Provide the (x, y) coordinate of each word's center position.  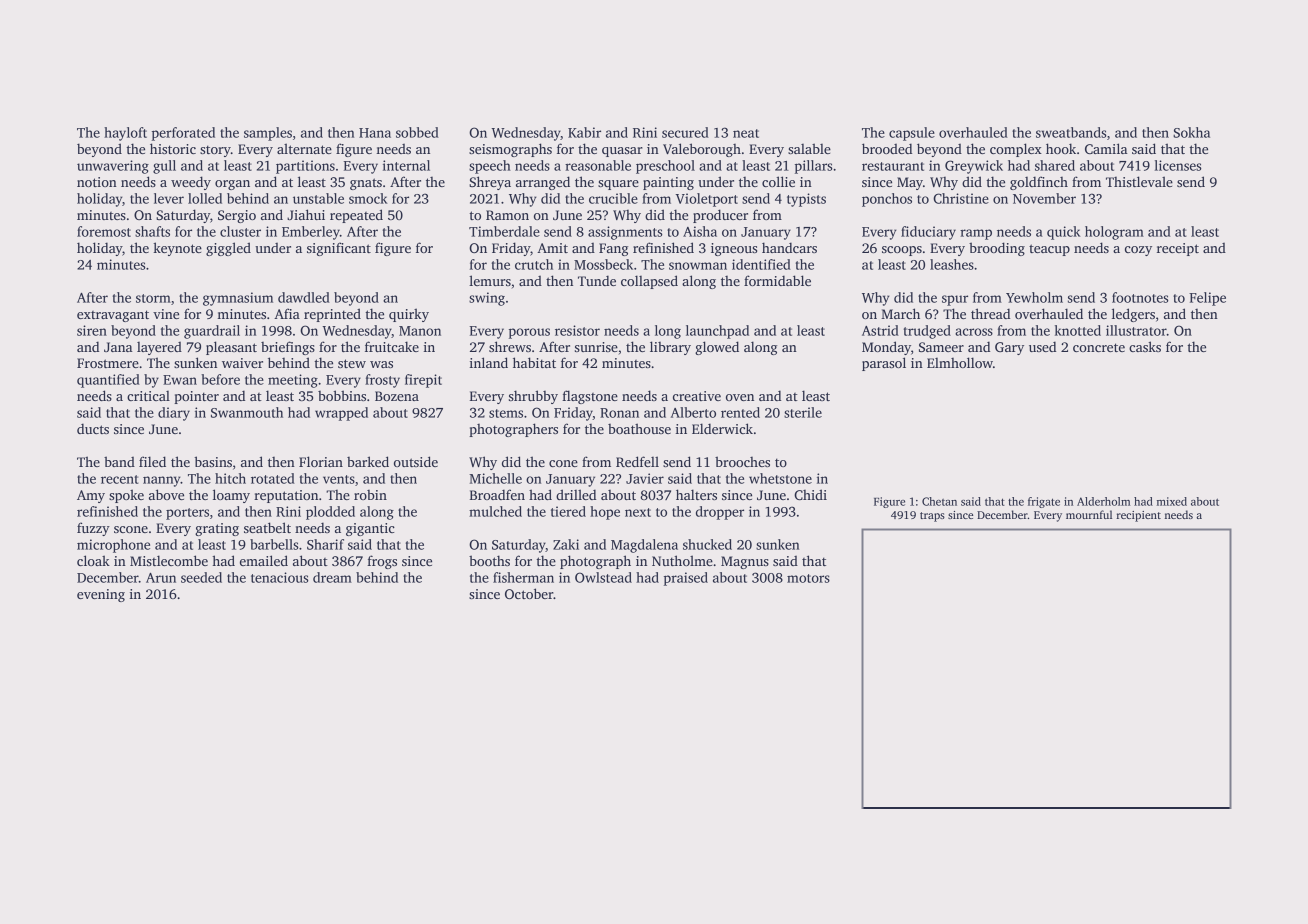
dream (332, 577)
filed (152, 461)
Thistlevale (1139, 181)
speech (490, 167)
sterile (803, 412)
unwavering (113, 167)
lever (169, 198)
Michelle (495, 478)
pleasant (231, 348)
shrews (510, 346)
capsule (912, 134)
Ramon (507, 215)
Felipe (1207, 299)
